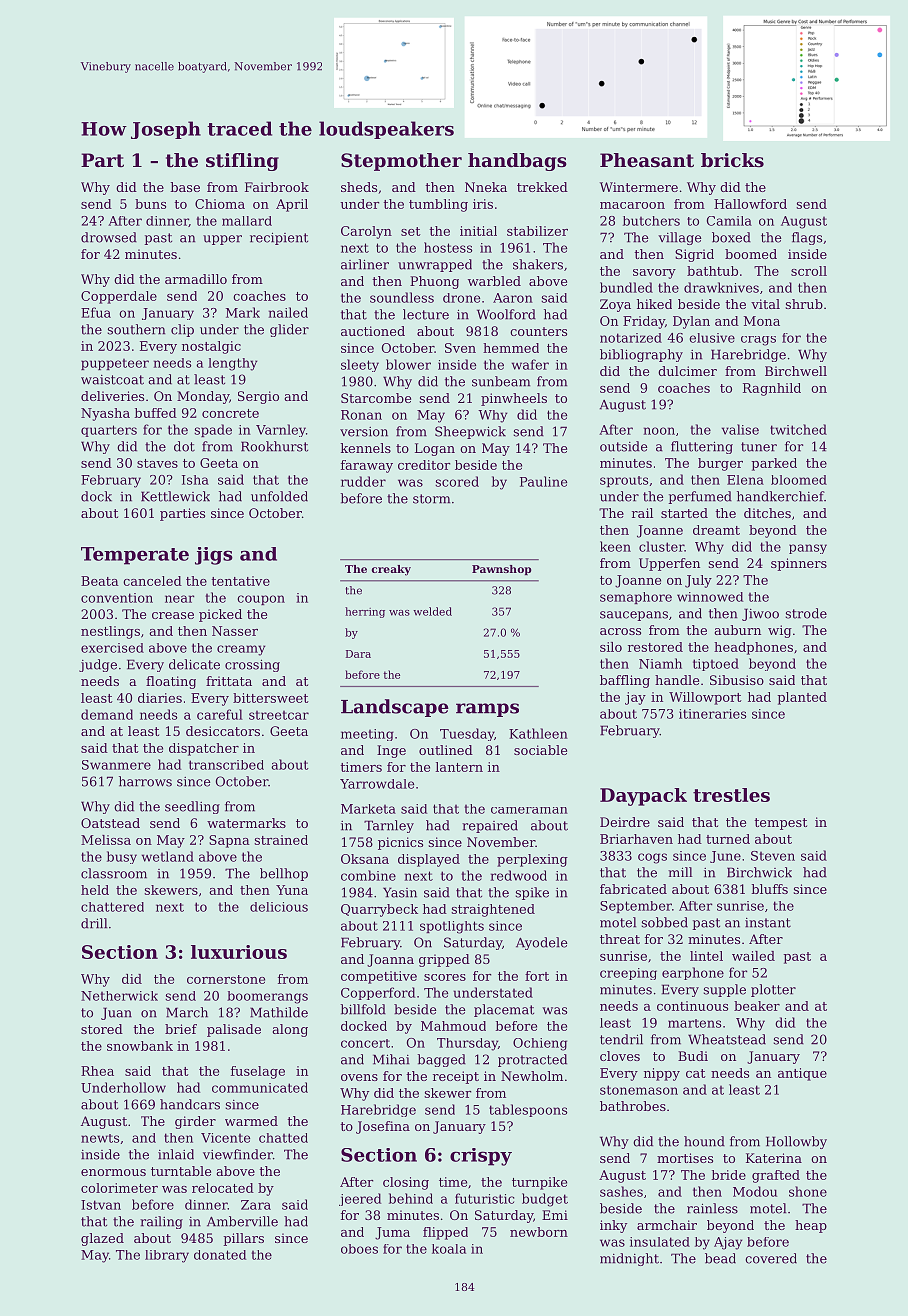 The height and width of the screenshot is (1316, 908). I want to click on instant, so click(768, 923).
